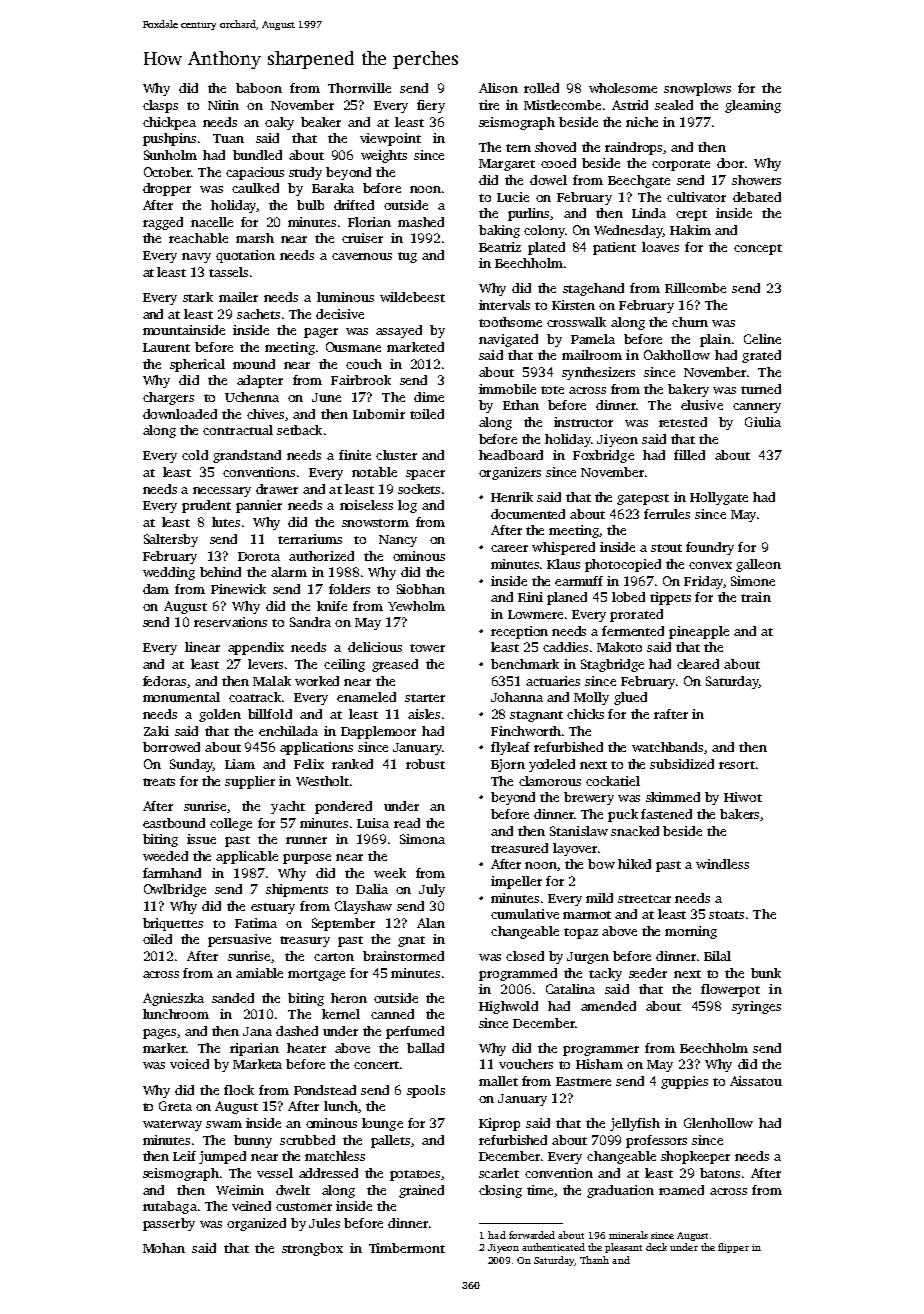  Describe the element at coordinates (164, 1048) in the screenshot. I see `marker` at that location.
